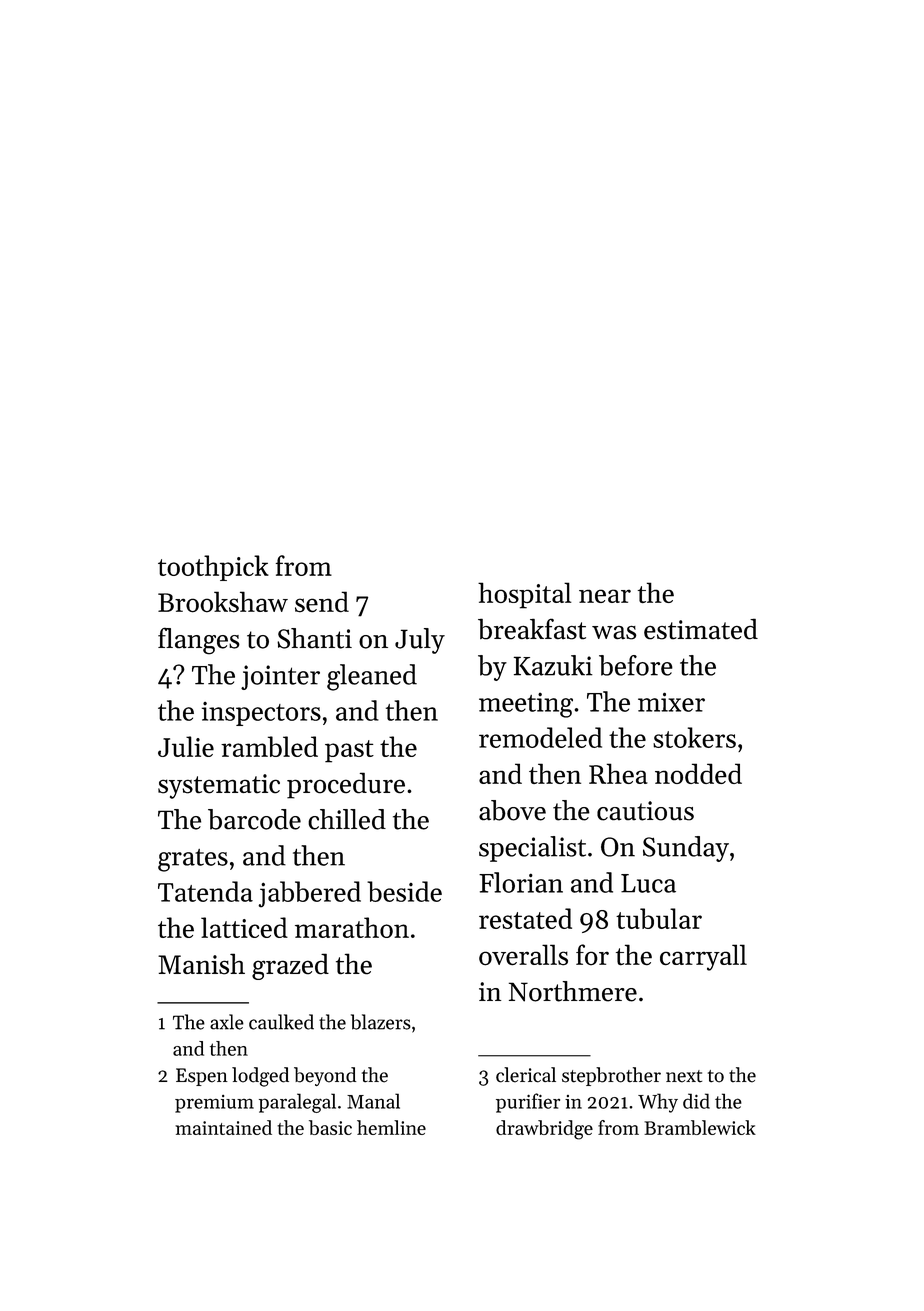  What do you see at coordinates (227, 1022) in the screenshot?
I see `axle` at bounding box center [227, 1022].
